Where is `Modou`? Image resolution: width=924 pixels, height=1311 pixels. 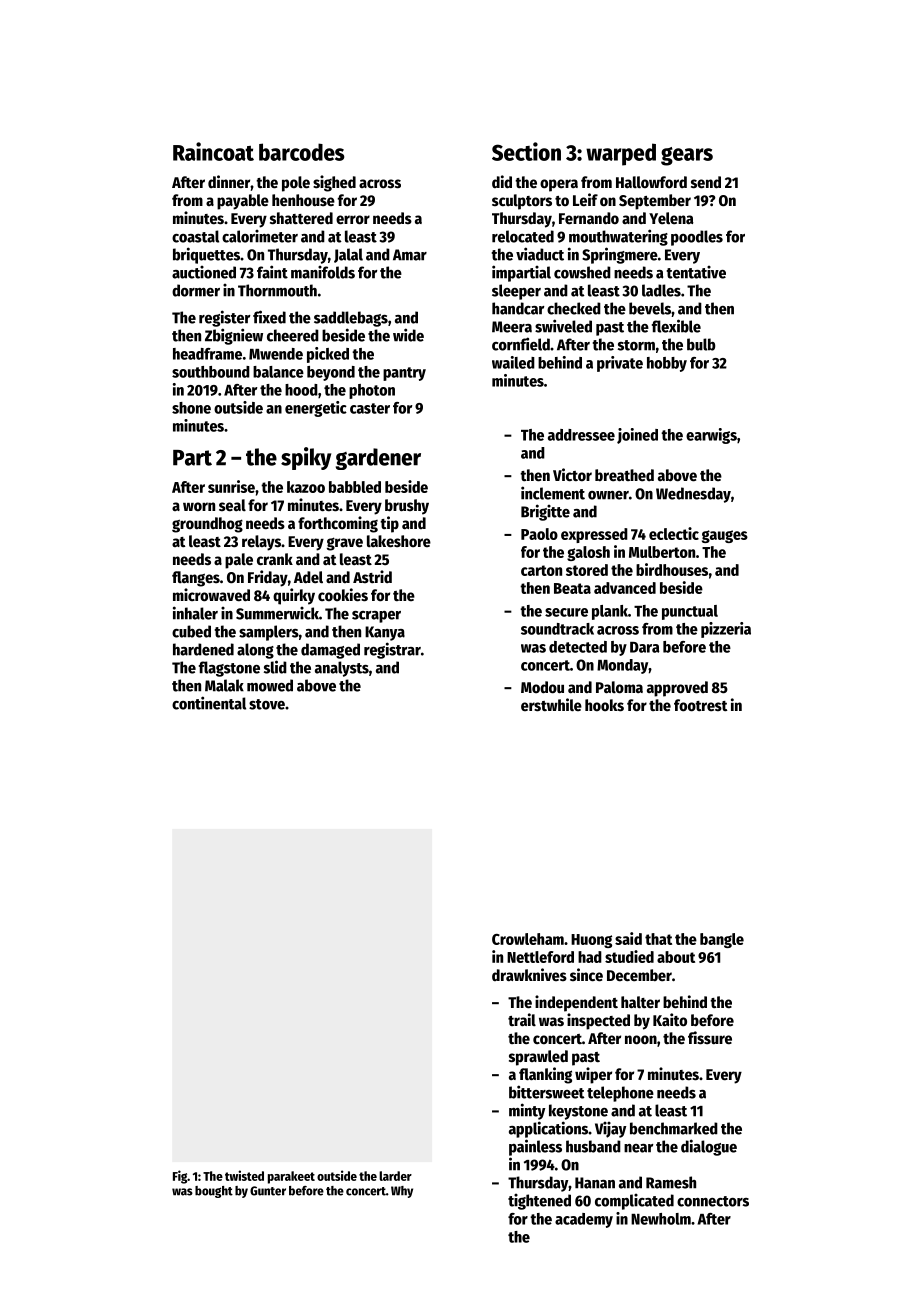 Modou is located at coordinates (542, 687).
